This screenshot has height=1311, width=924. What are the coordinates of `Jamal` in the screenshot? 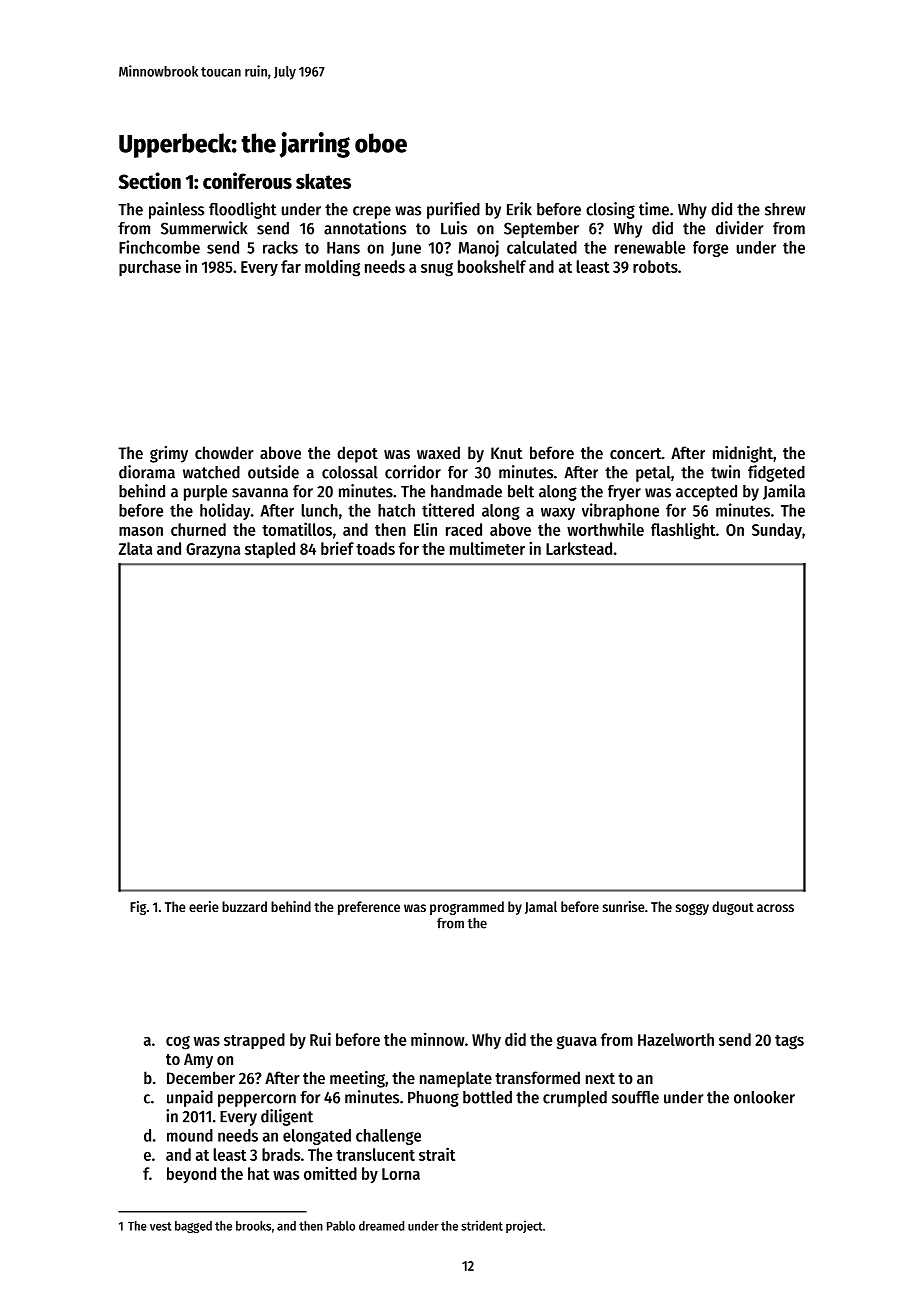 It's located at (541, 907).
